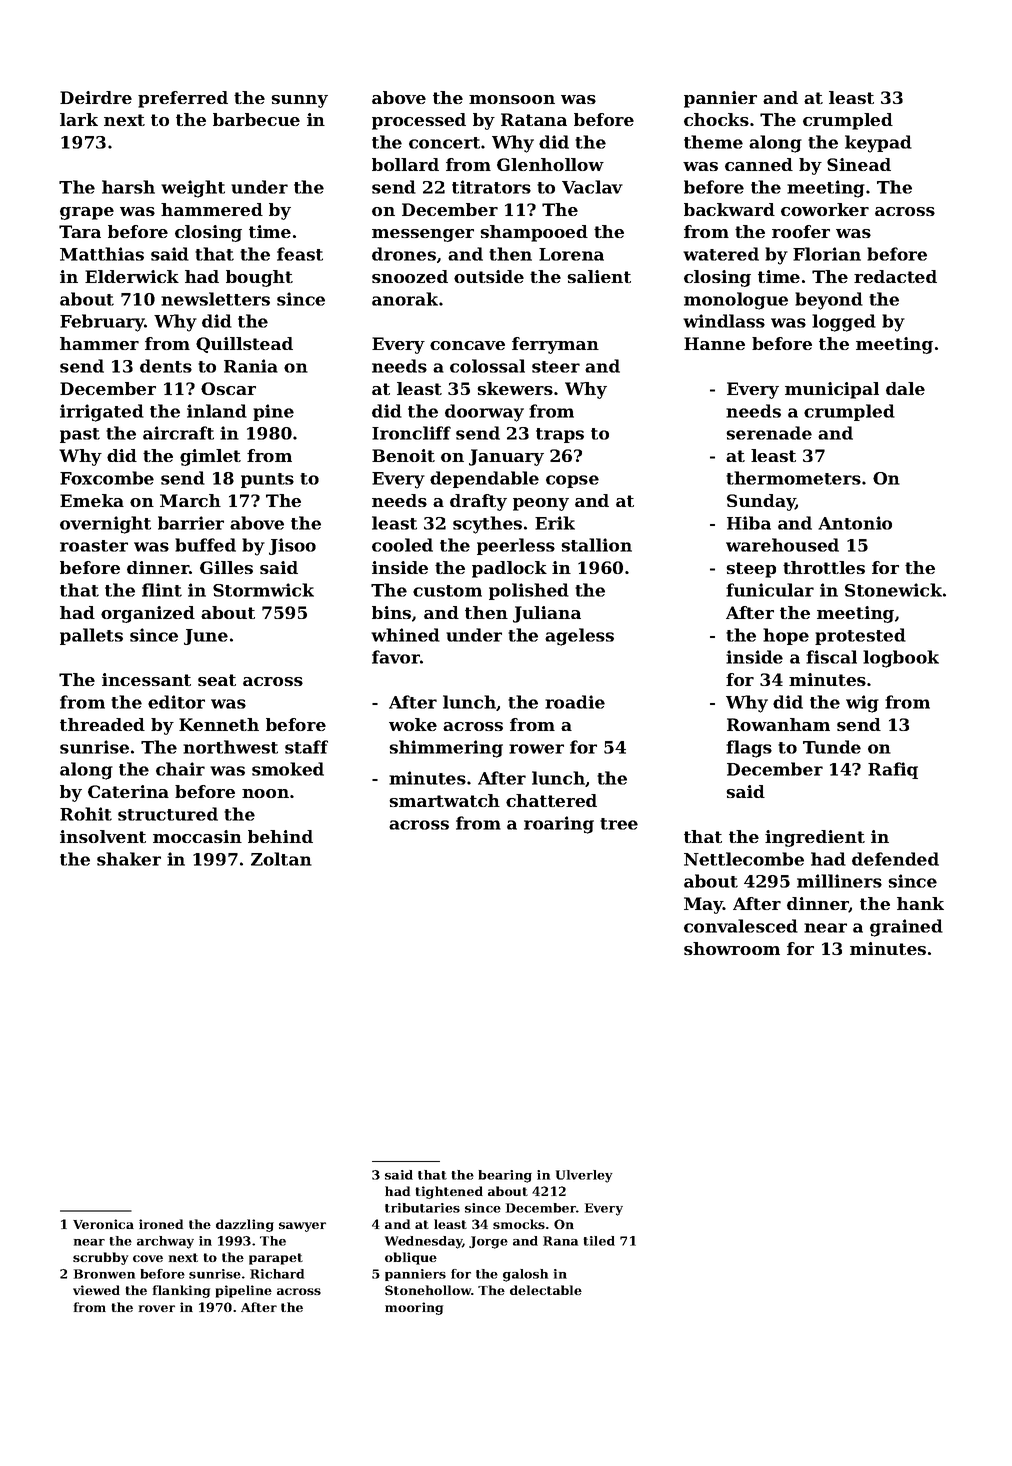 The width and height of the image is (1012, 1466). Describe the element at coordinates (281, 859) in the image. I see `Zoltan` at that location.
